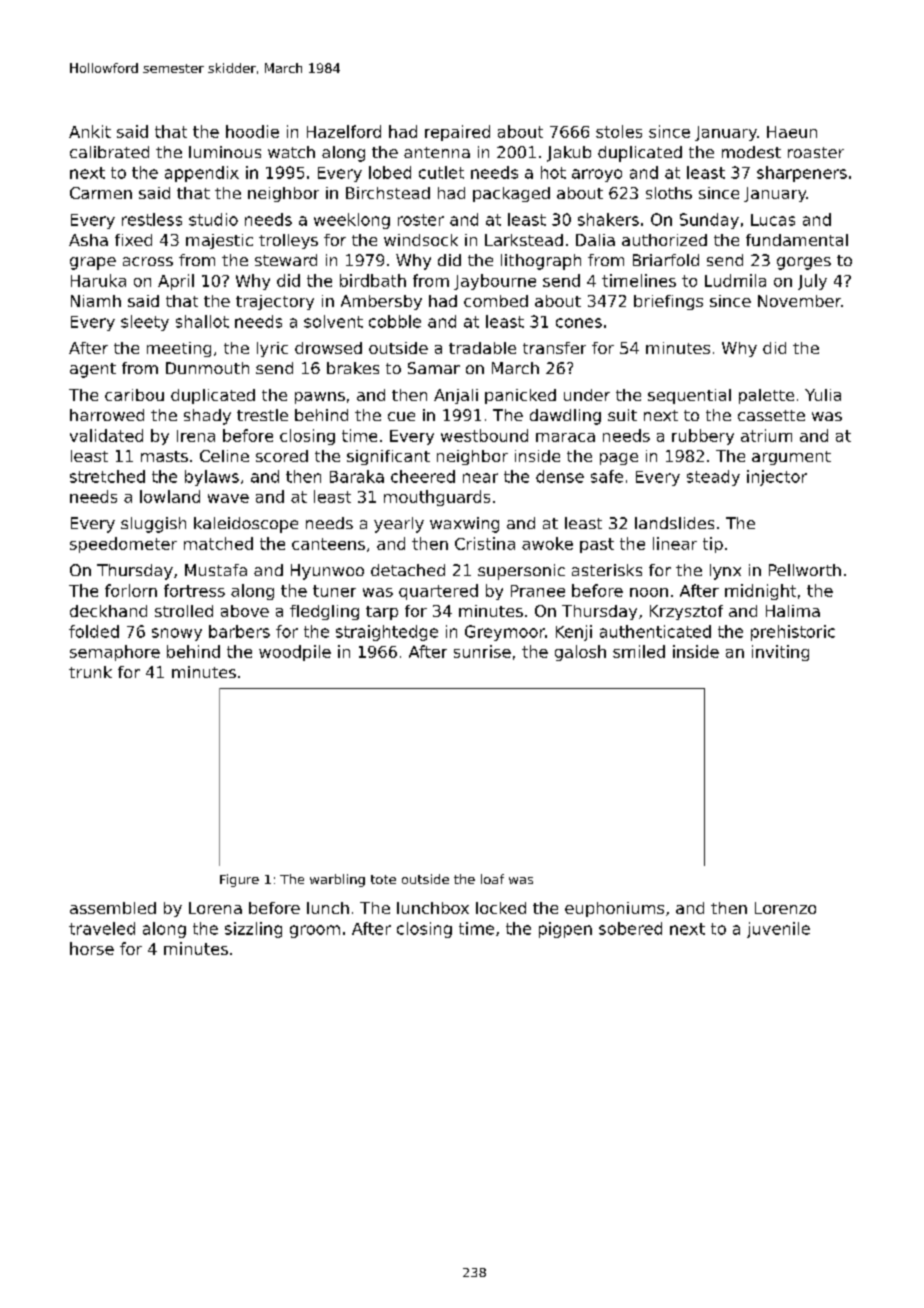 This document has height=1308, width=924. I want to click on trunk, so click(90, 672).
